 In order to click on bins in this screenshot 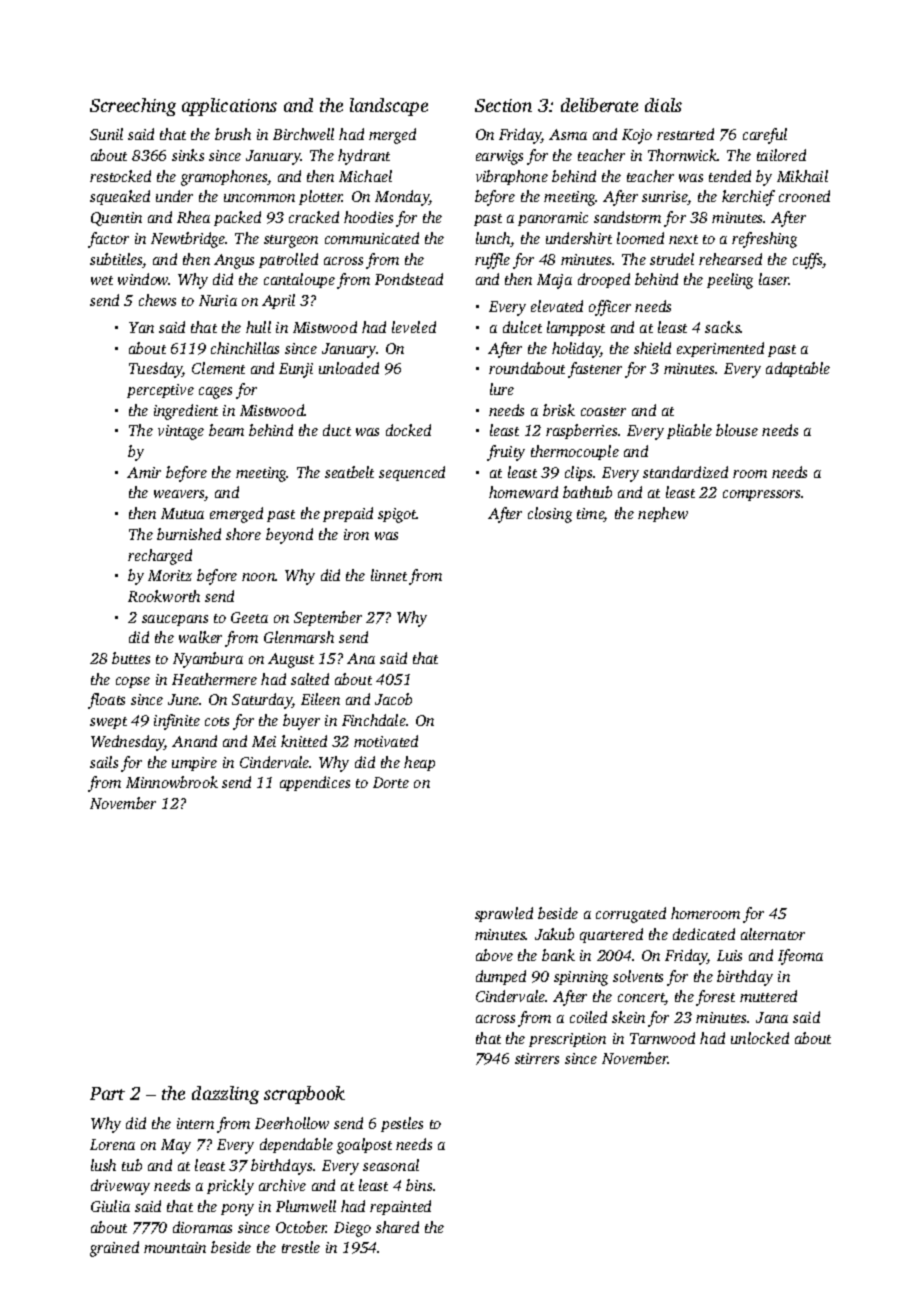, I will do `click(419, 1185)`.
